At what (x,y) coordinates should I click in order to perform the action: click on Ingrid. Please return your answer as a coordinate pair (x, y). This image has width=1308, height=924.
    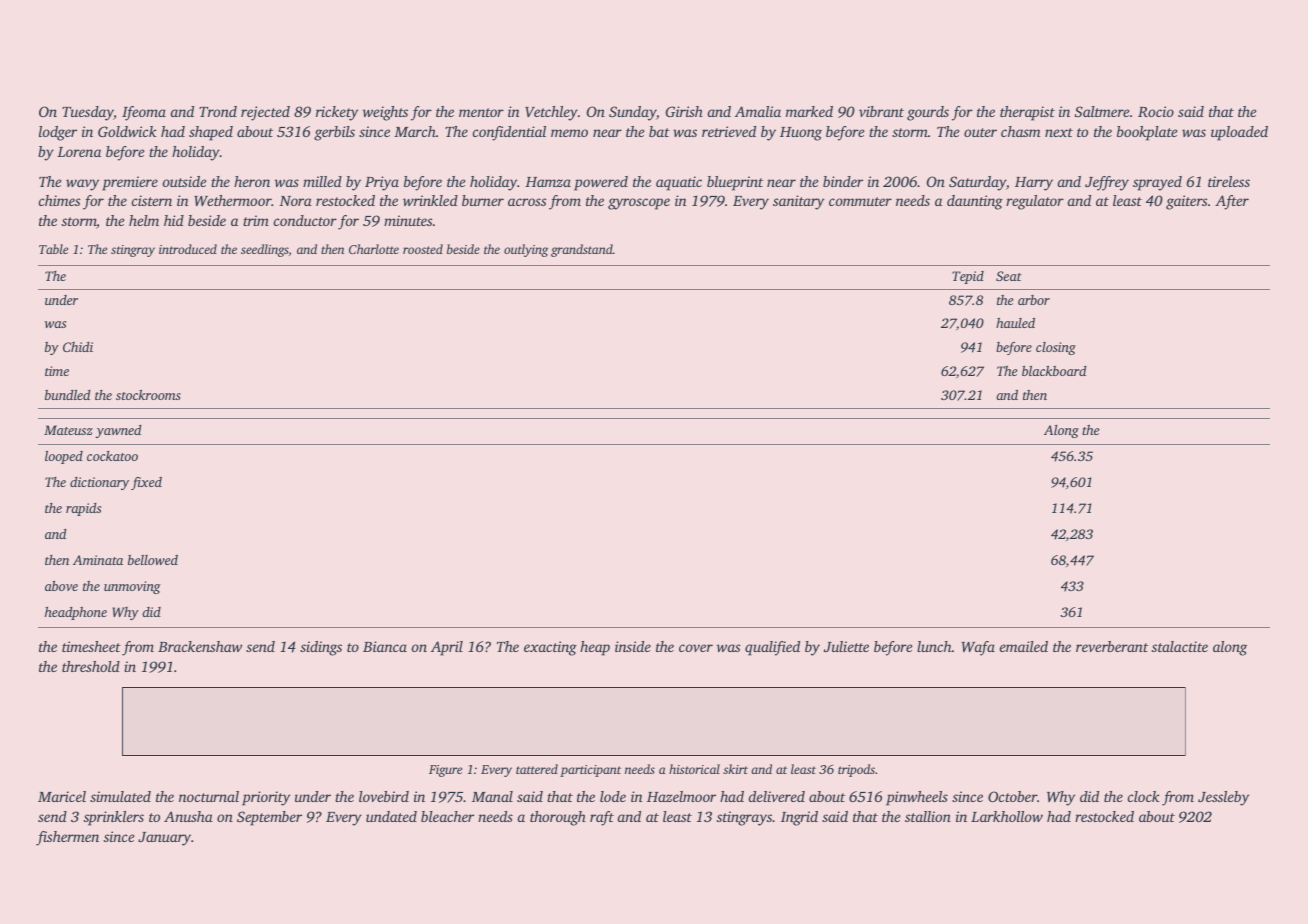
    Looking at the image, I should click on (799, 818).
